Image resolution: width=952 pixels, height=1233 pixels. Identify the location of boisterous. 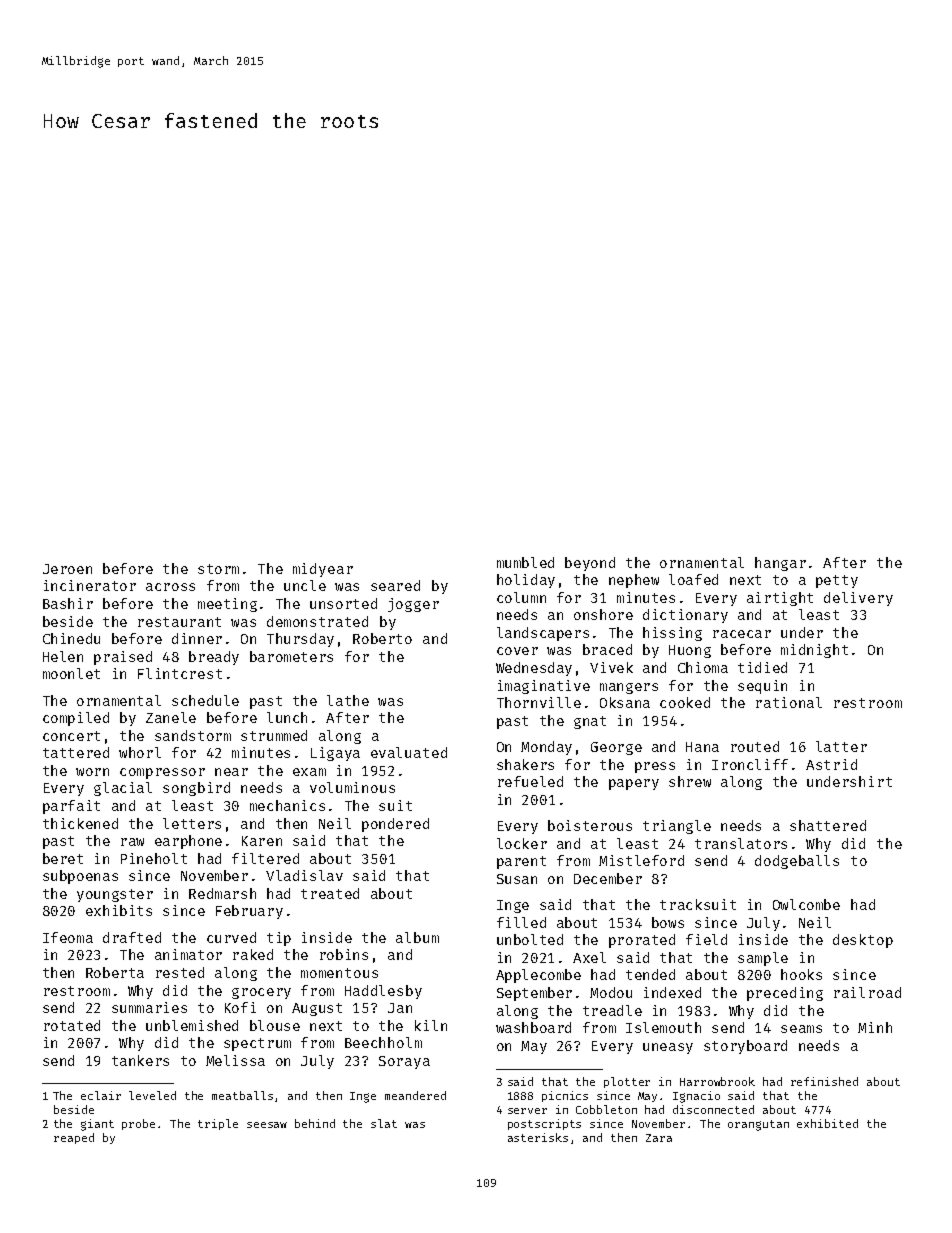
(590, 825).
